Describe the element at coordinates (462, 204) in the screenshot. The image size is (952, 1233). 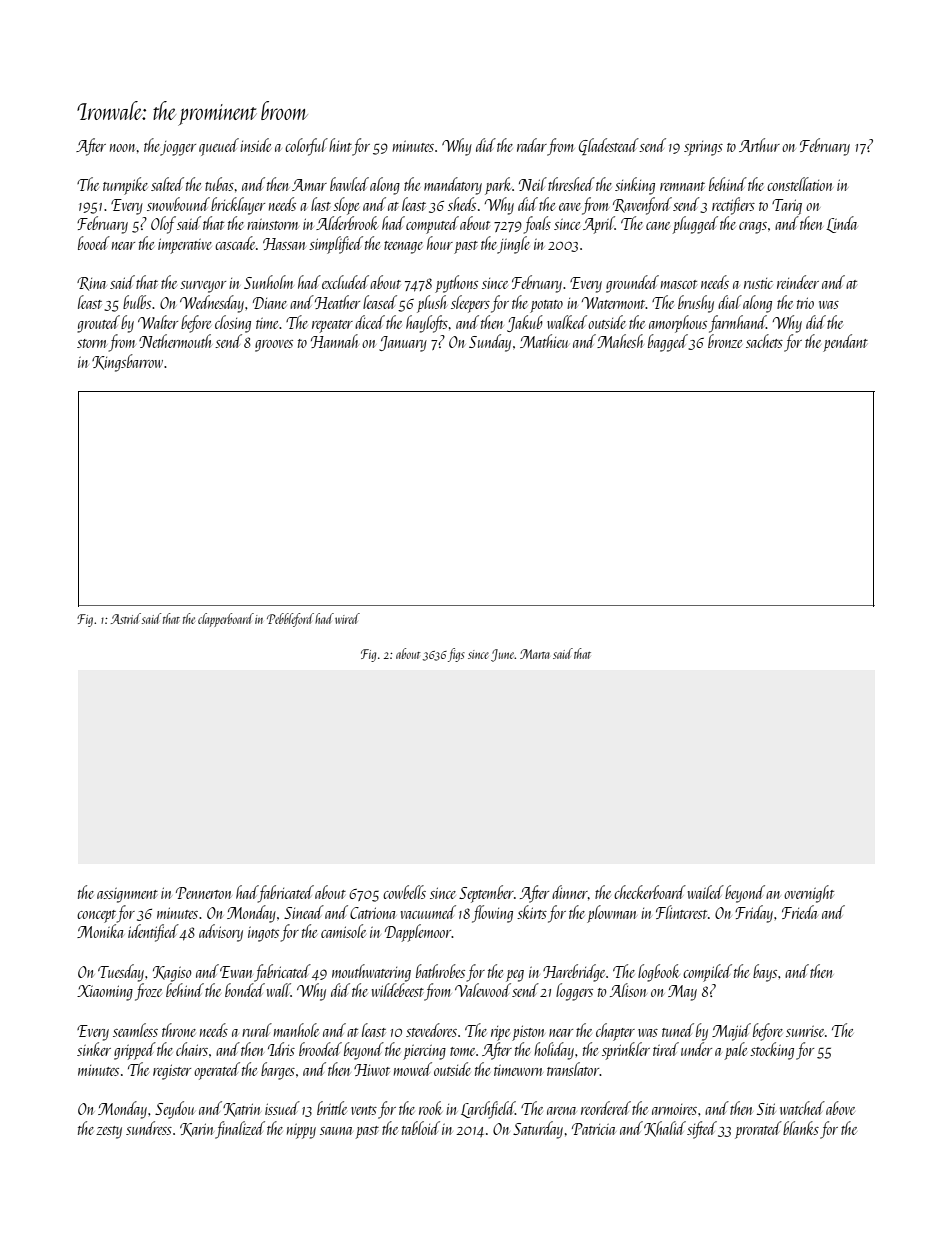
I see `sheds` at that location.
